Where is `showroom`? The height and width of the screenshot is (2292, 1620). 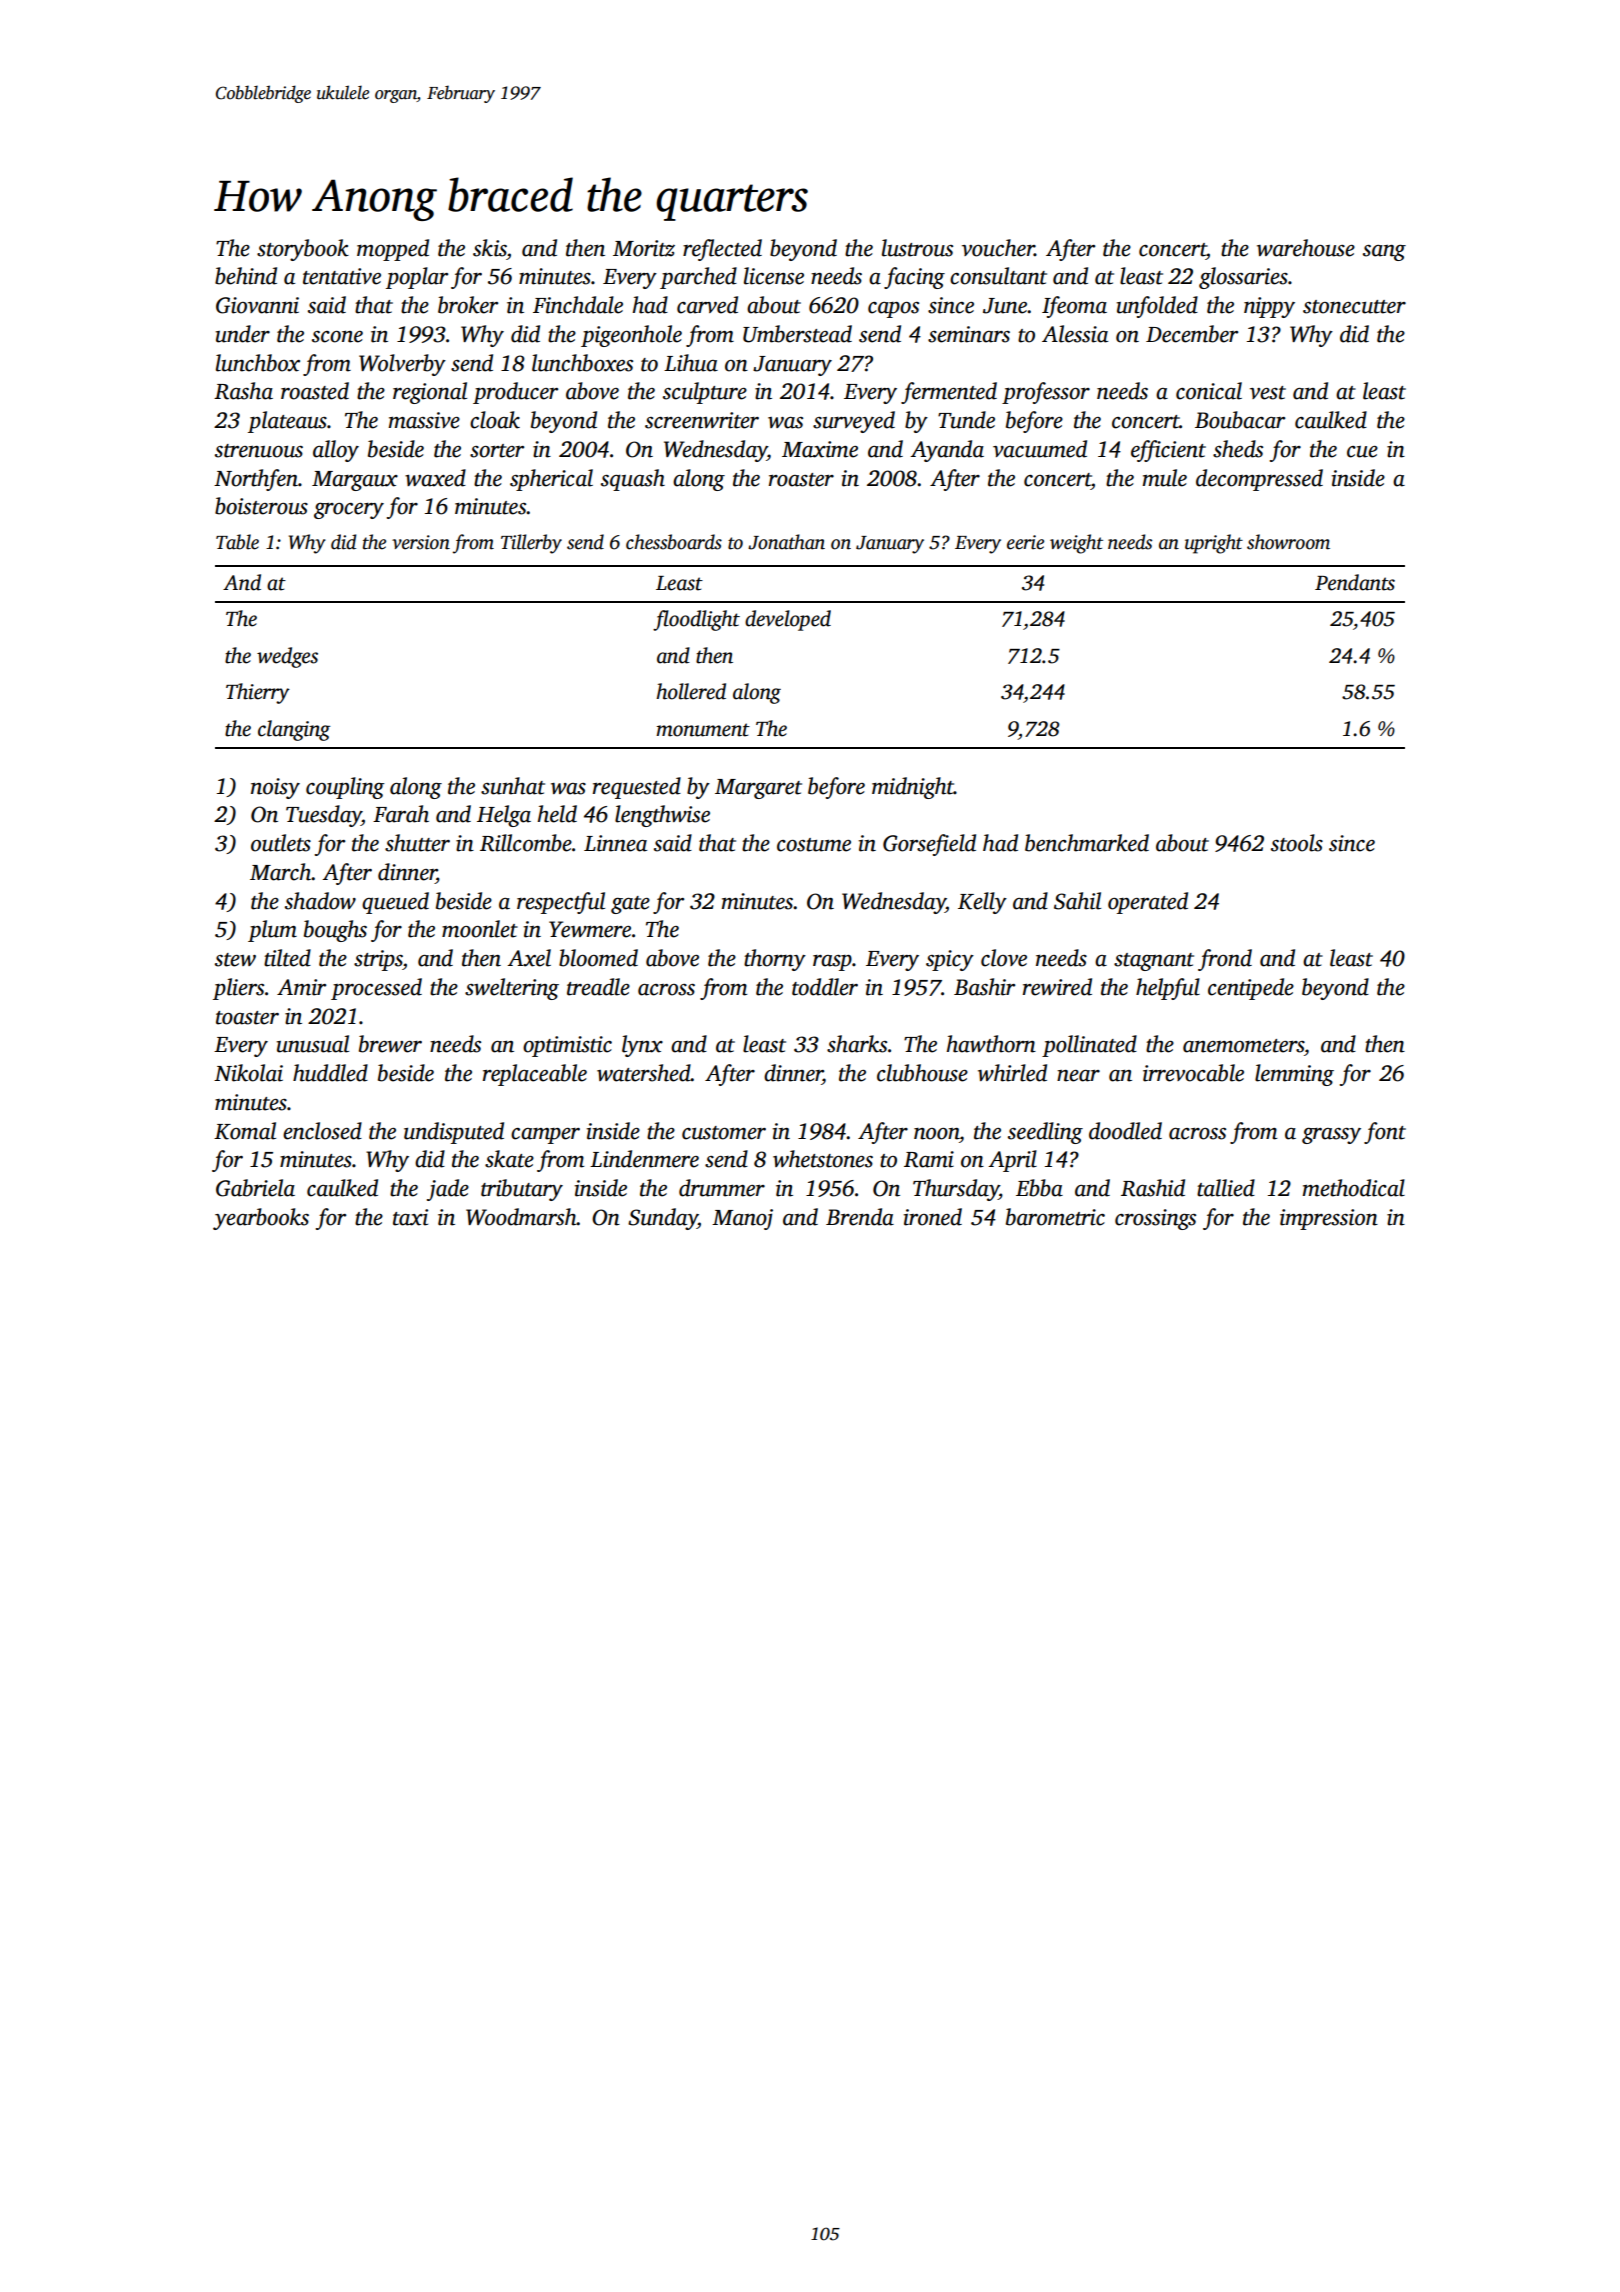 showroom is located at coordinates (1288, 542).
